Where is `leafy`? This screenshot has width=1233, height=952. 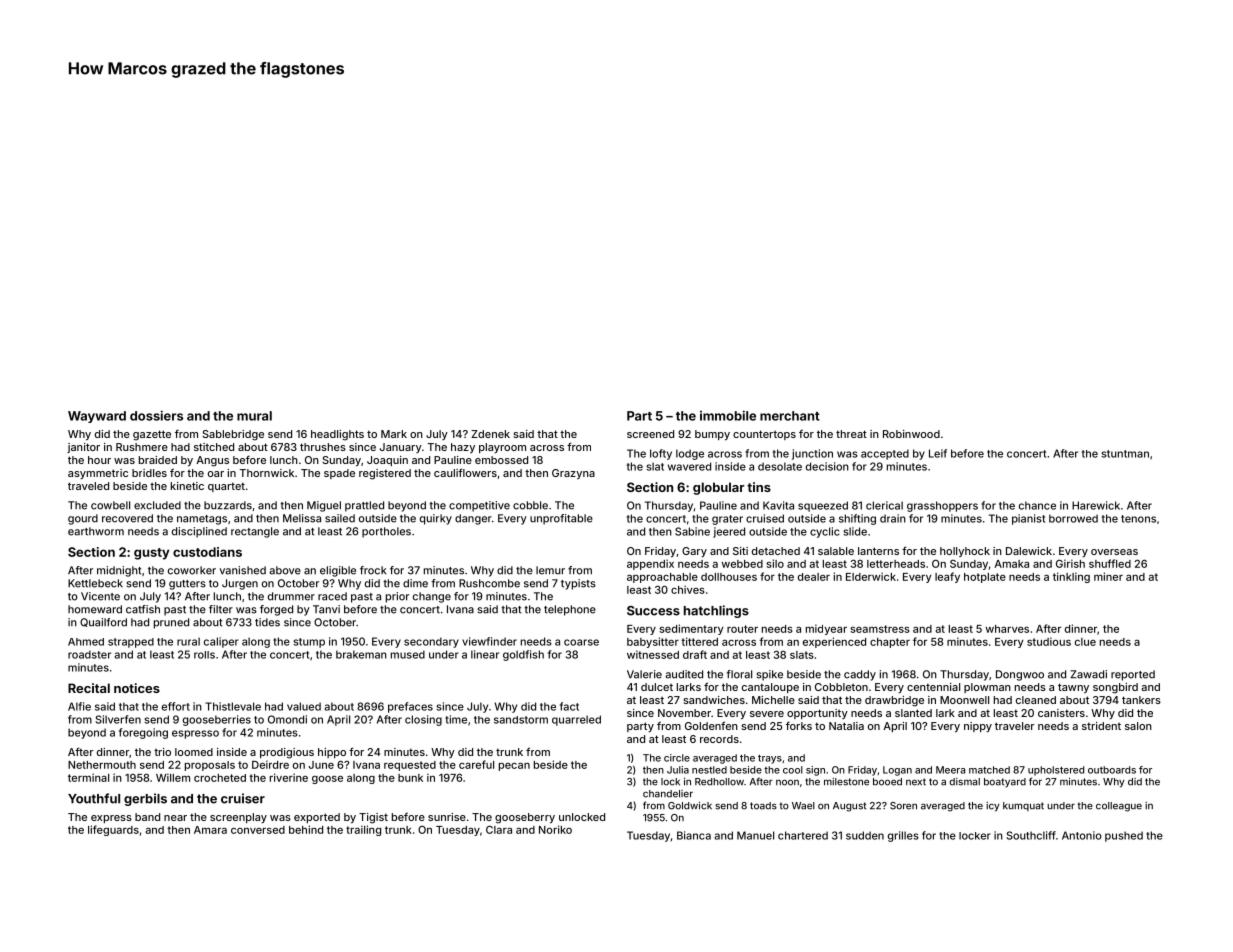 leafy is located at coordinates (947, 577).
